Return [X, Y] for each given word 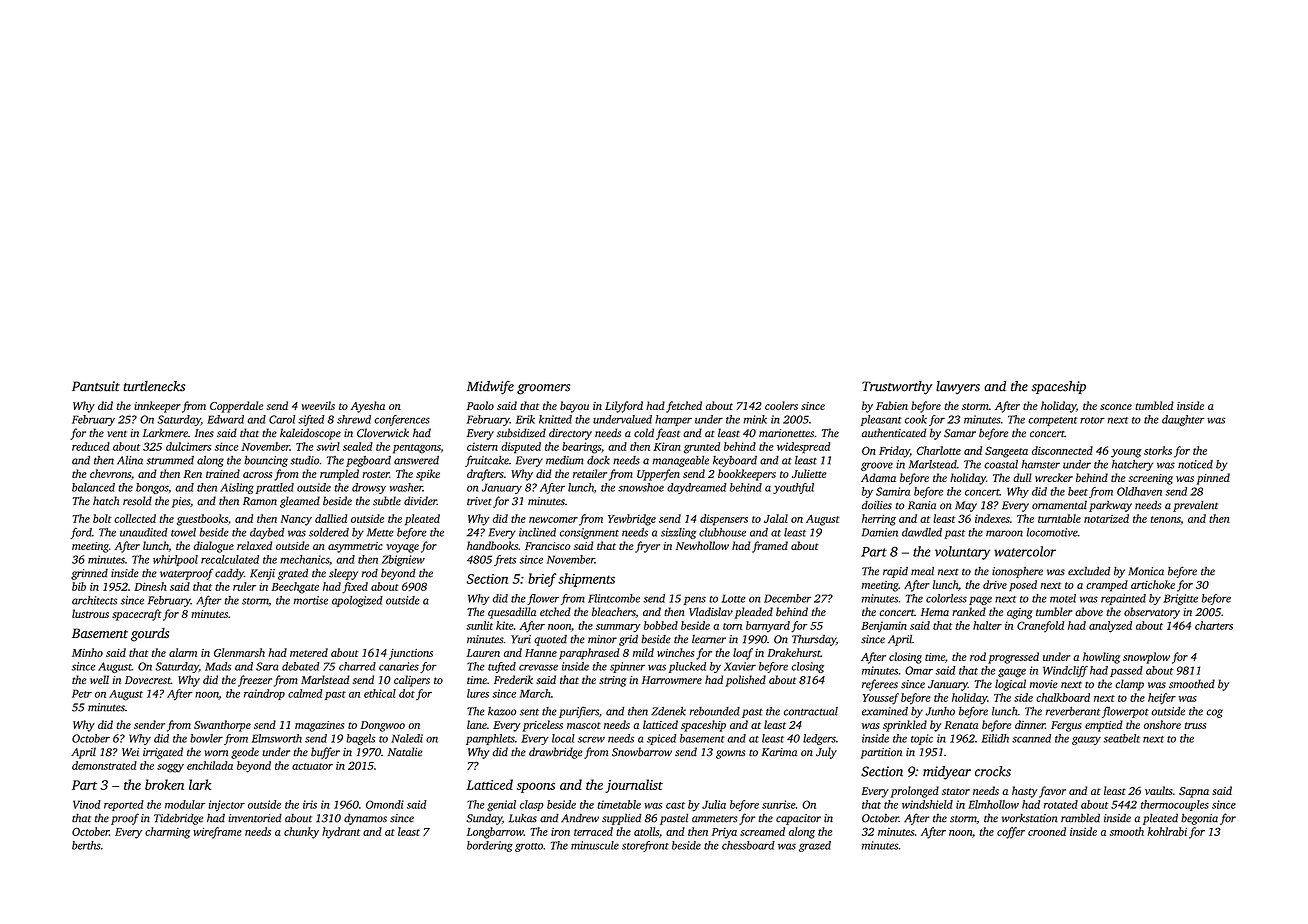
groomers [543, 389]
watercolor [1025, 551]
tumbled [1154, 405]
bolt [102, 518]
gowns [731, 754]
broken [164, 784]
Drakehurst [794, 652]
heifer [1162, 699]
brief [542, 580]
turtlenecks [154, 386]
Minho [87, 652]
